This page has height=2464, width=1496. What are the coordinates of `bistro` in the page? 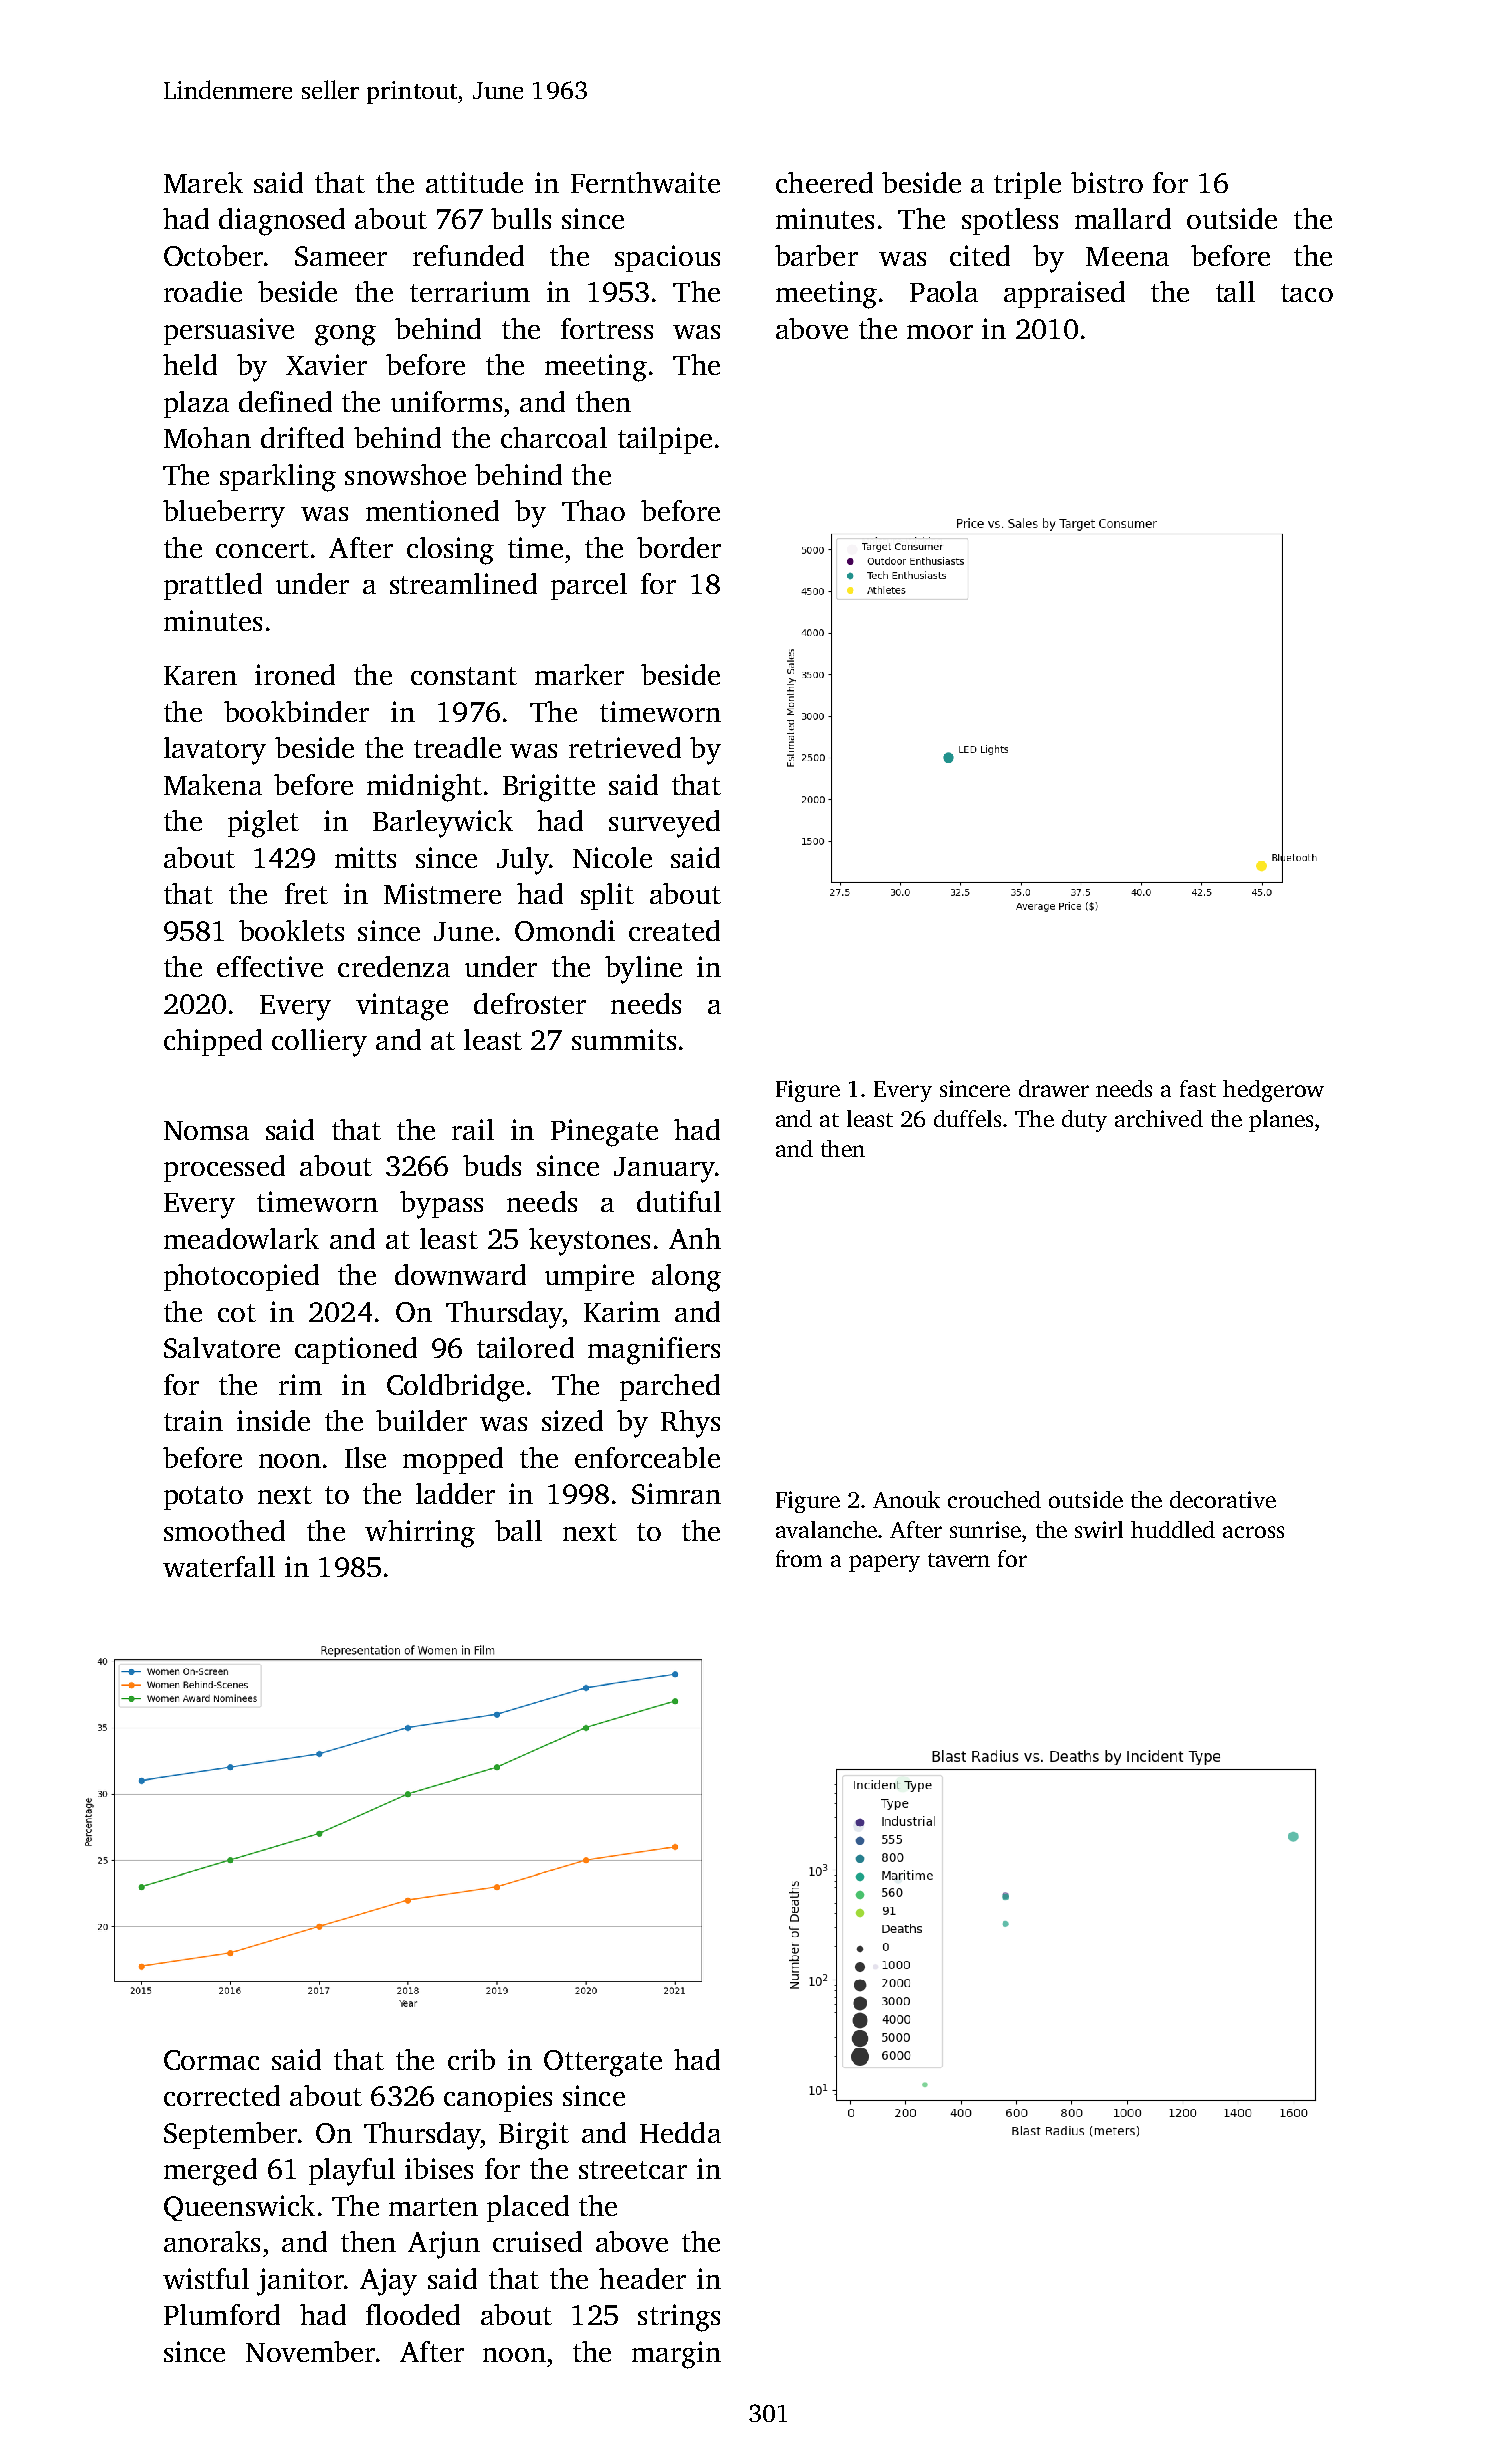 It's located at (1107, 182).
